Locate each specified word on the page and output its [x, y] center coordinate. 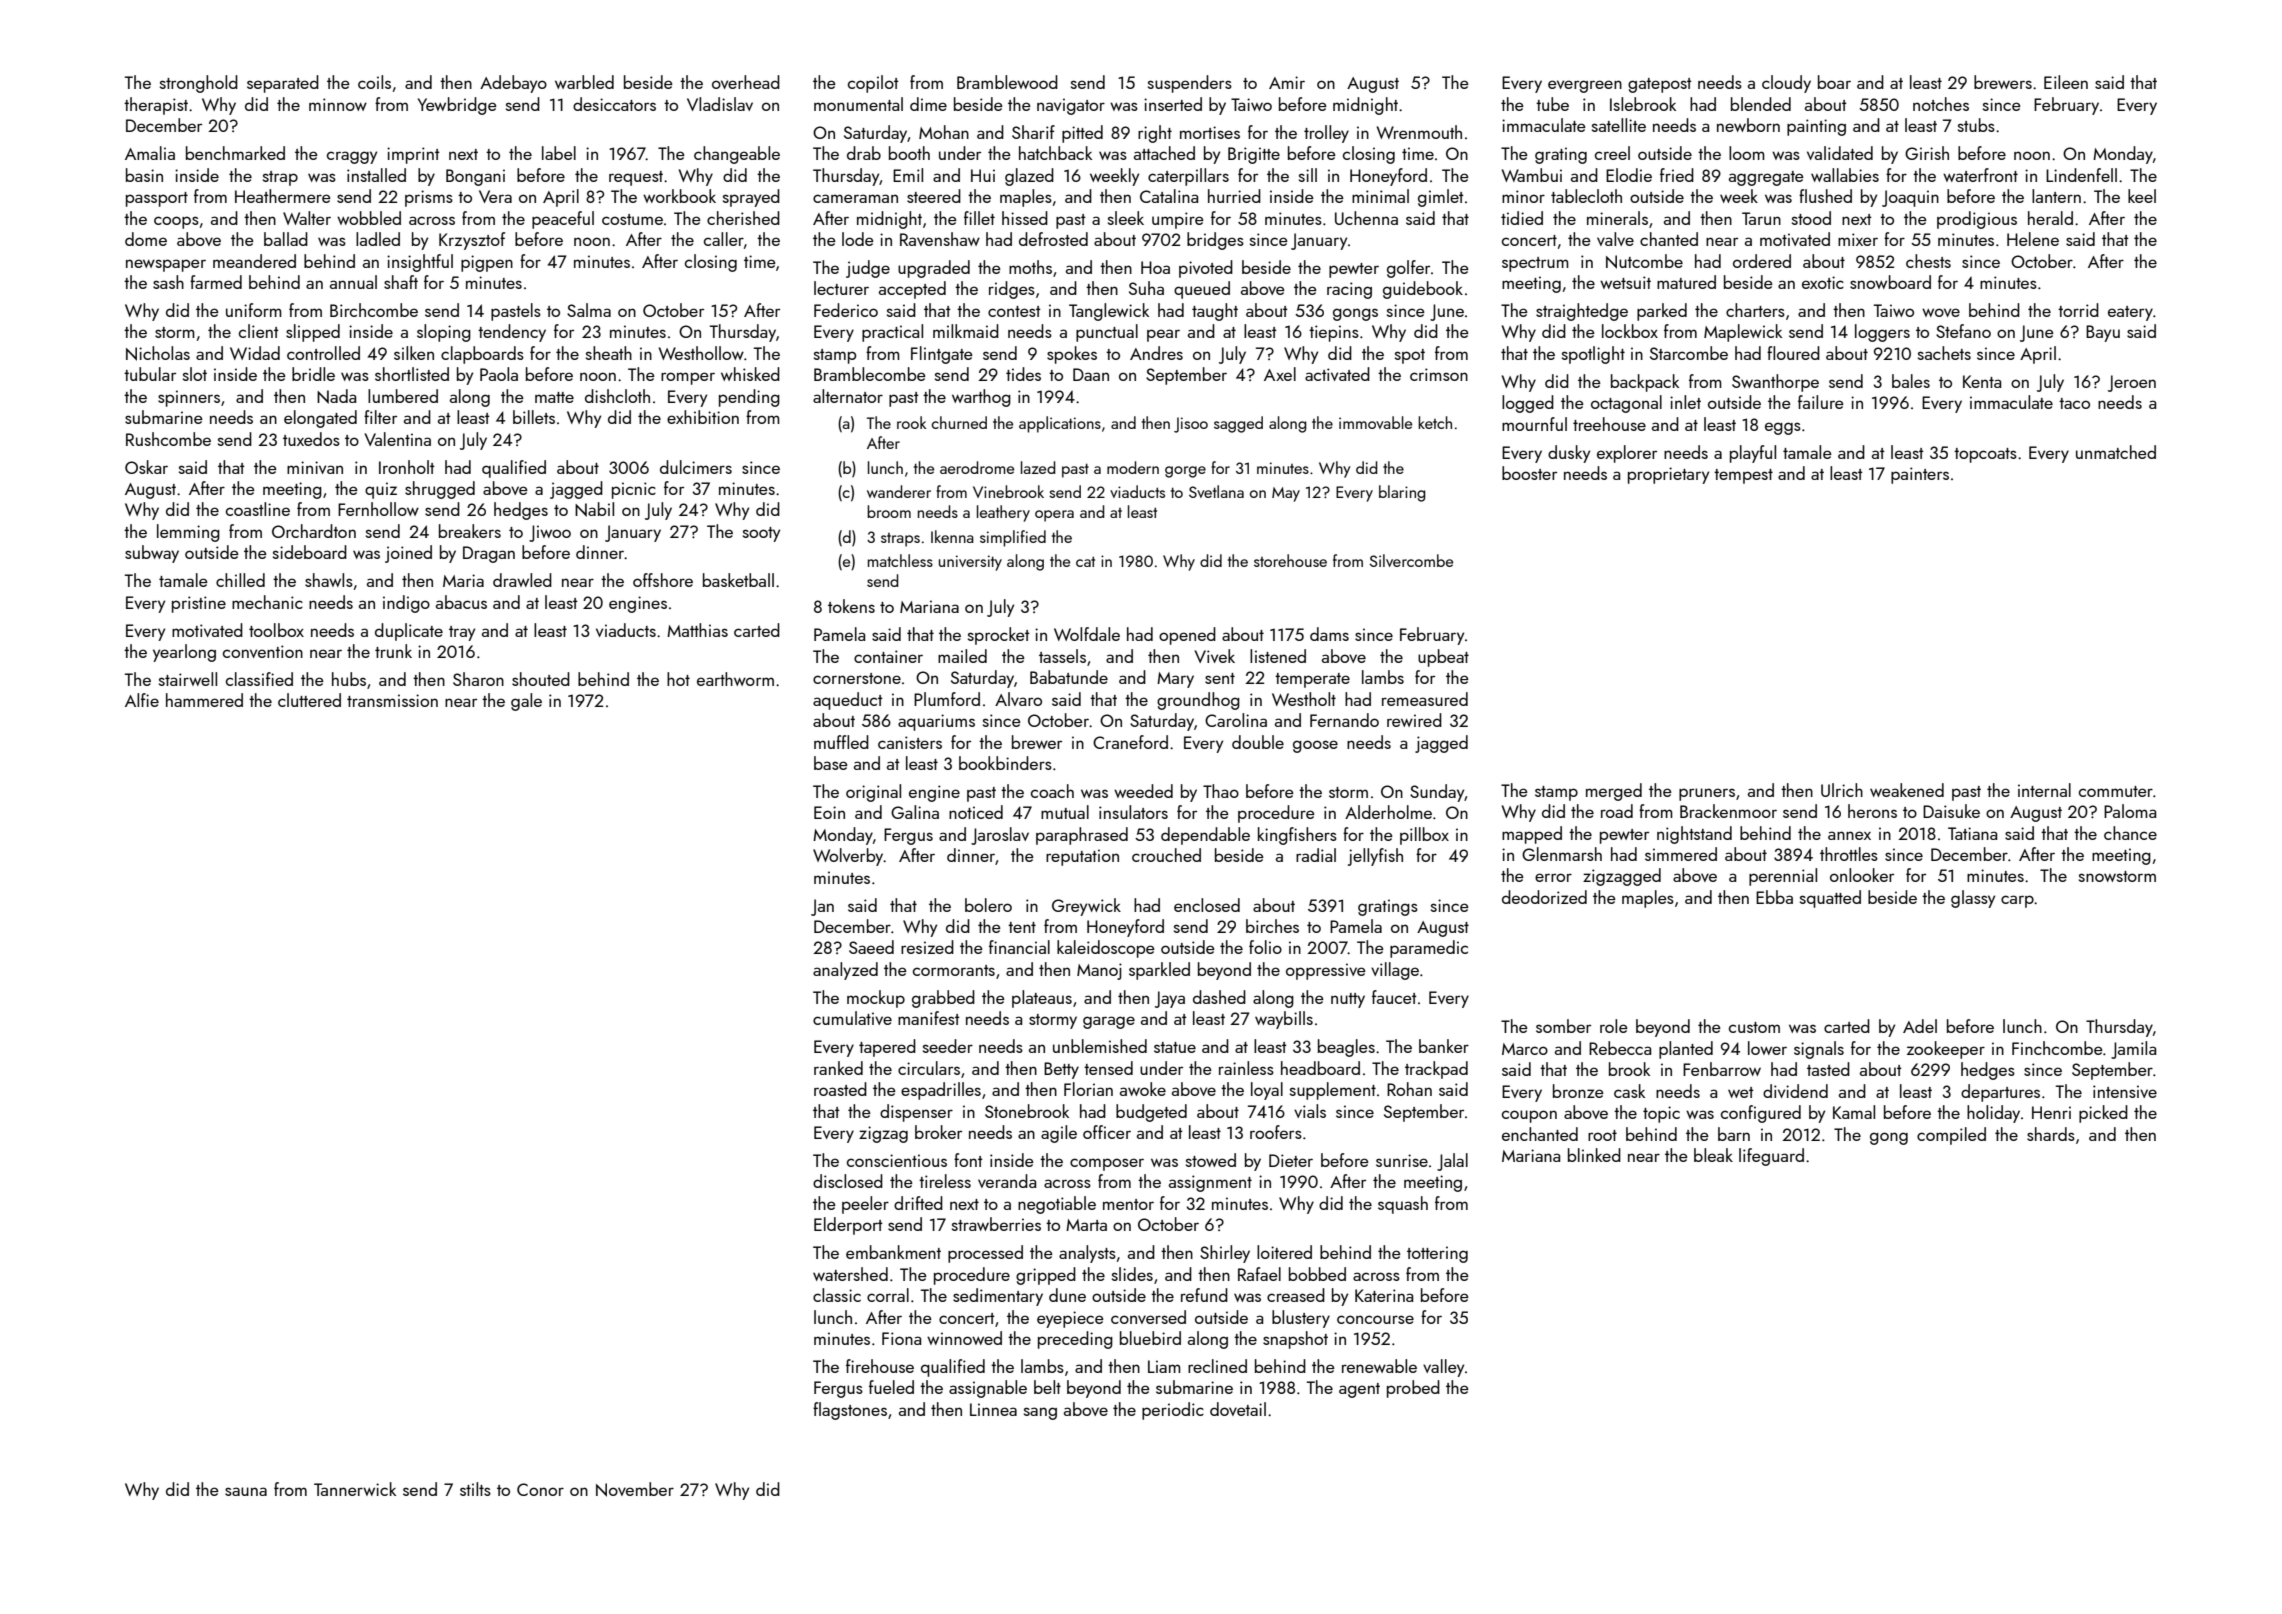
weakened [1907, 790]
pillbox [1424, 836]
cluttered [309, 700]
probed [1413, 1389]
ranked [838, 1068]
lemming [188, 533]
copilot [873, 84]
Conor [540, 1489]
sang [1040, 1413]
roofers [1276, 1132]
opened [1187, 636]
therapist [156, 106]
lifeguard [1771, 1157]
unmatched [2116, 452]
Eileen [2066, 82]
